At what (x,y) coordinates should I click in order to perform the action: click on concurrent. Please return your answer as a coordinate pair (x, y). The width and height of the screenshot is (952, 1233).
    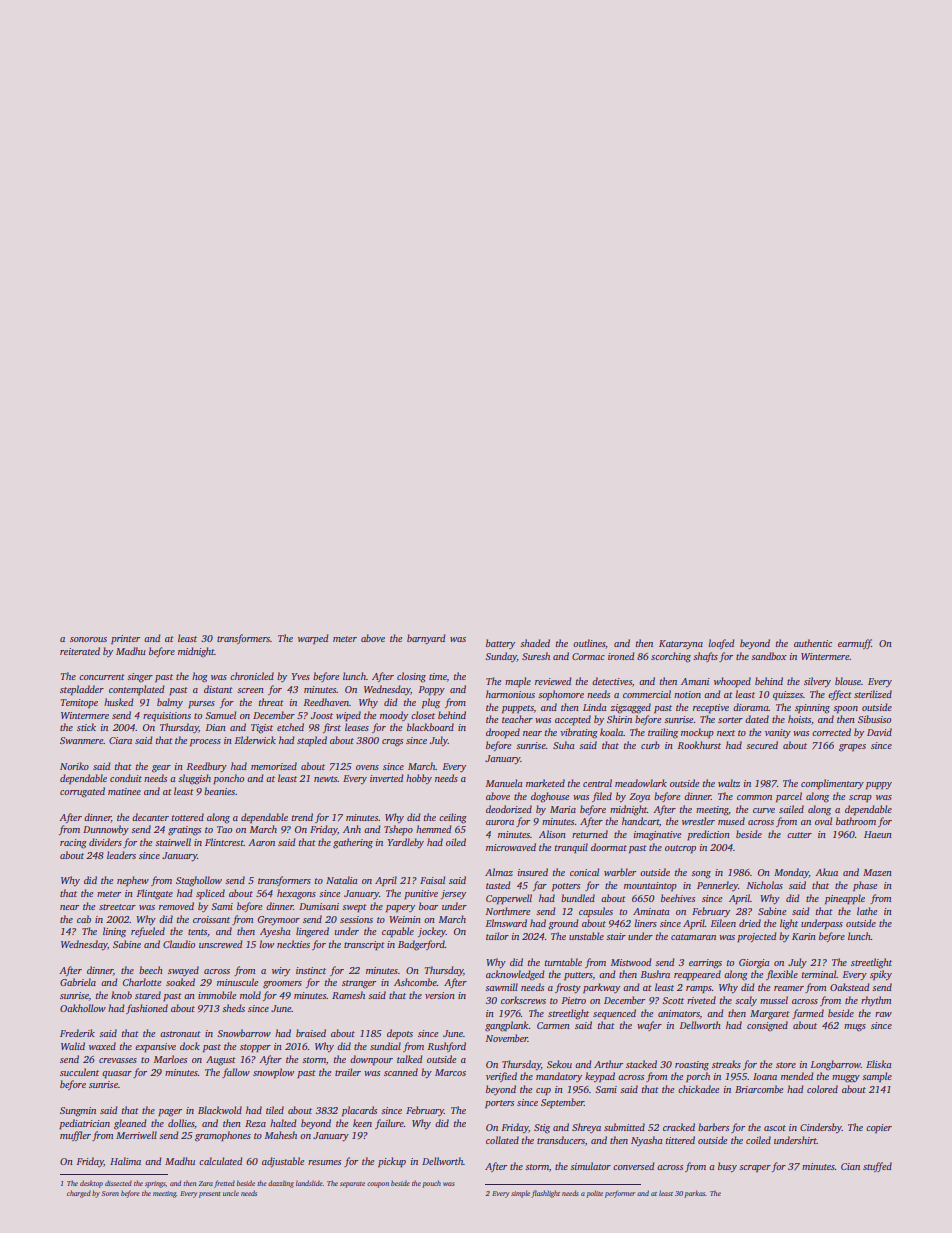
    Looking at the image, I should click on (102, 677).
